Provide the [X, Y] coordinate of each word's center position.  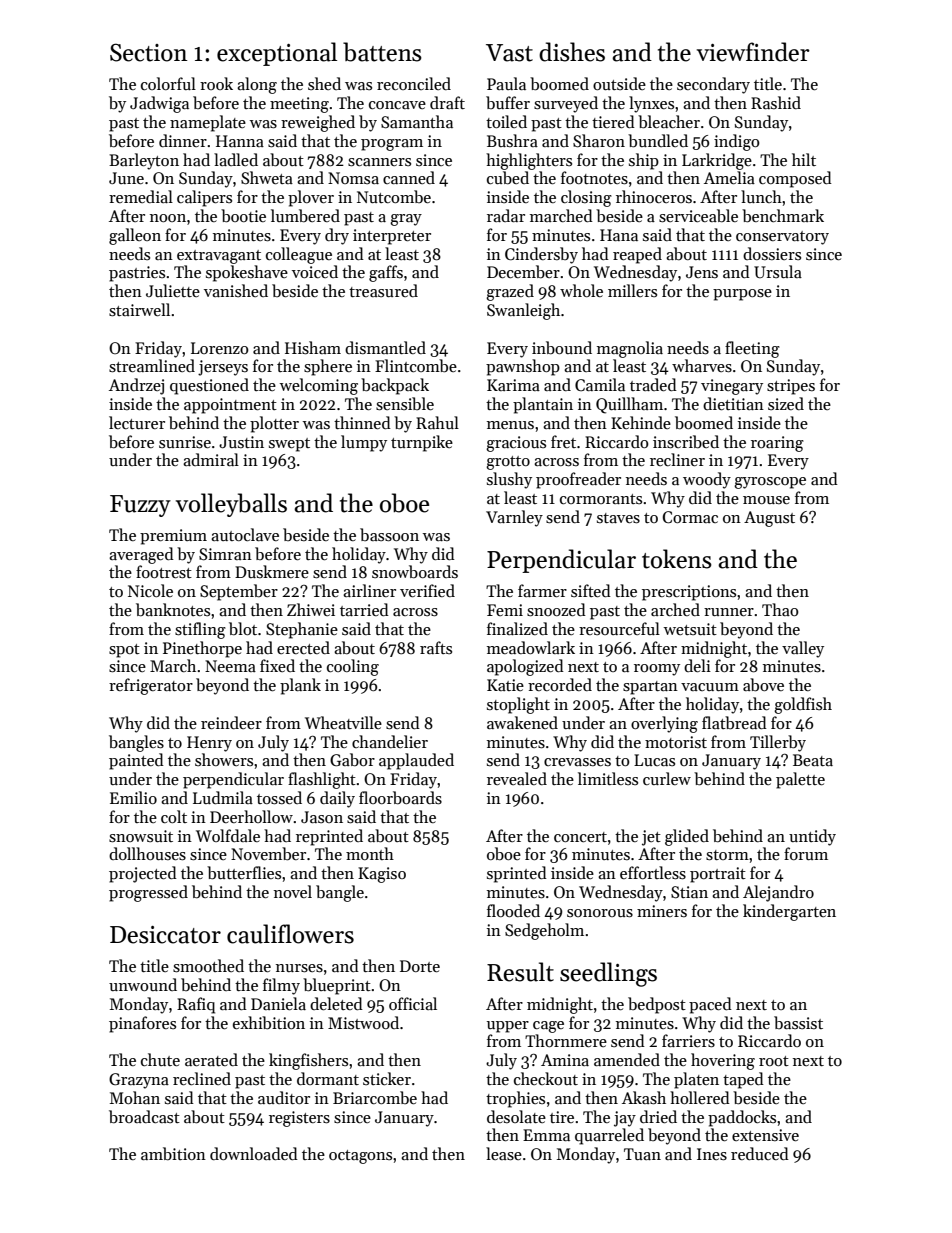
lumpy [364, 443]
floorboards [400, 798]
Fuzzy [140, 506]
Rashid [776, 102]
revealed [517, 778]
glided [687, 837]
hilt [804, 159]
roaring [777, 444]
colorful [168, 83]
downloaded [254, 1153]
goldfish [803, 705]
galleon [135, 236]
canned [409, 177]
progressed [148, 893]
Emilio [133, 797]
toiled [506, 121]
